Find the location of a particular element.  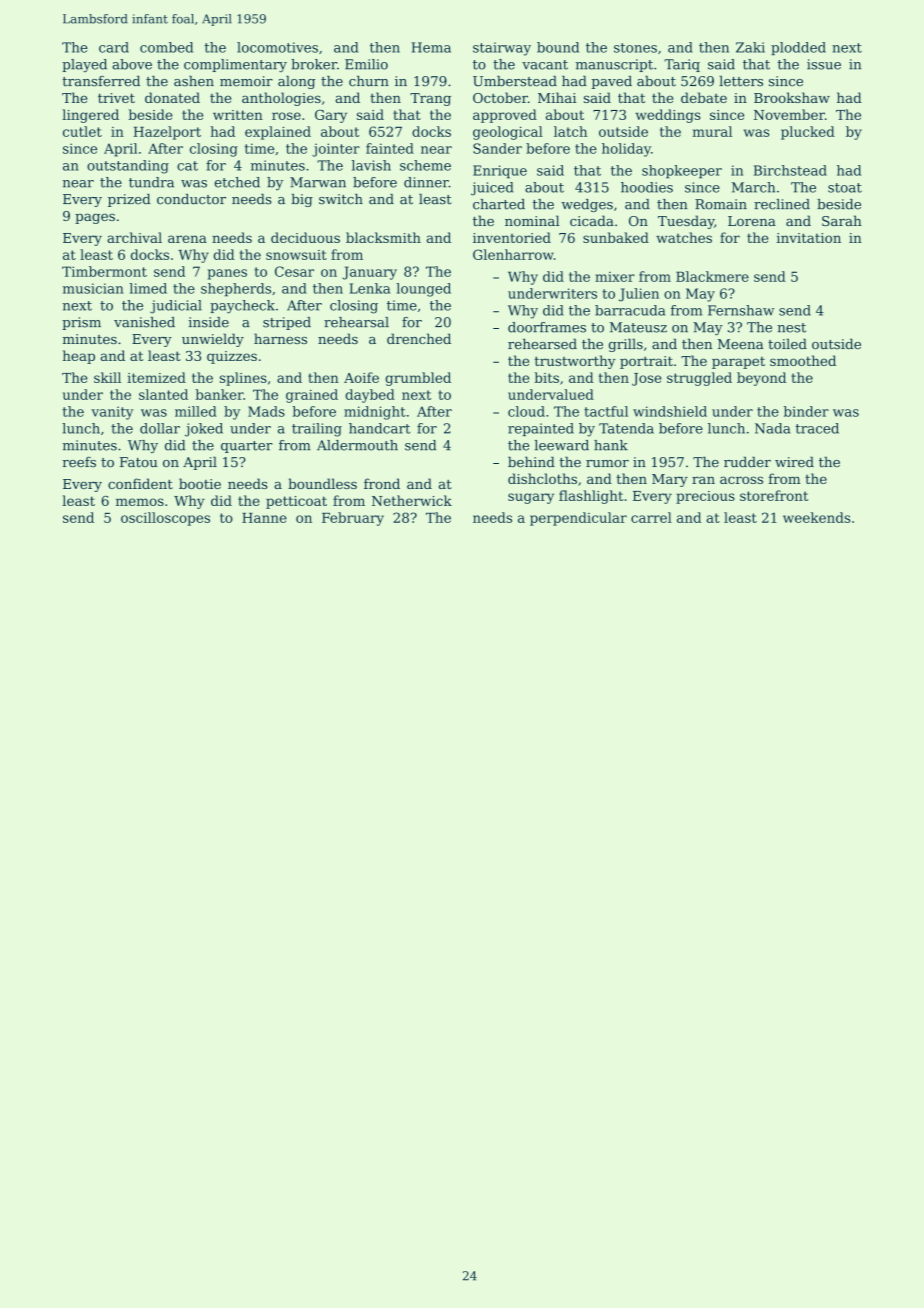

Nada is located at coordinates (772, 428).
